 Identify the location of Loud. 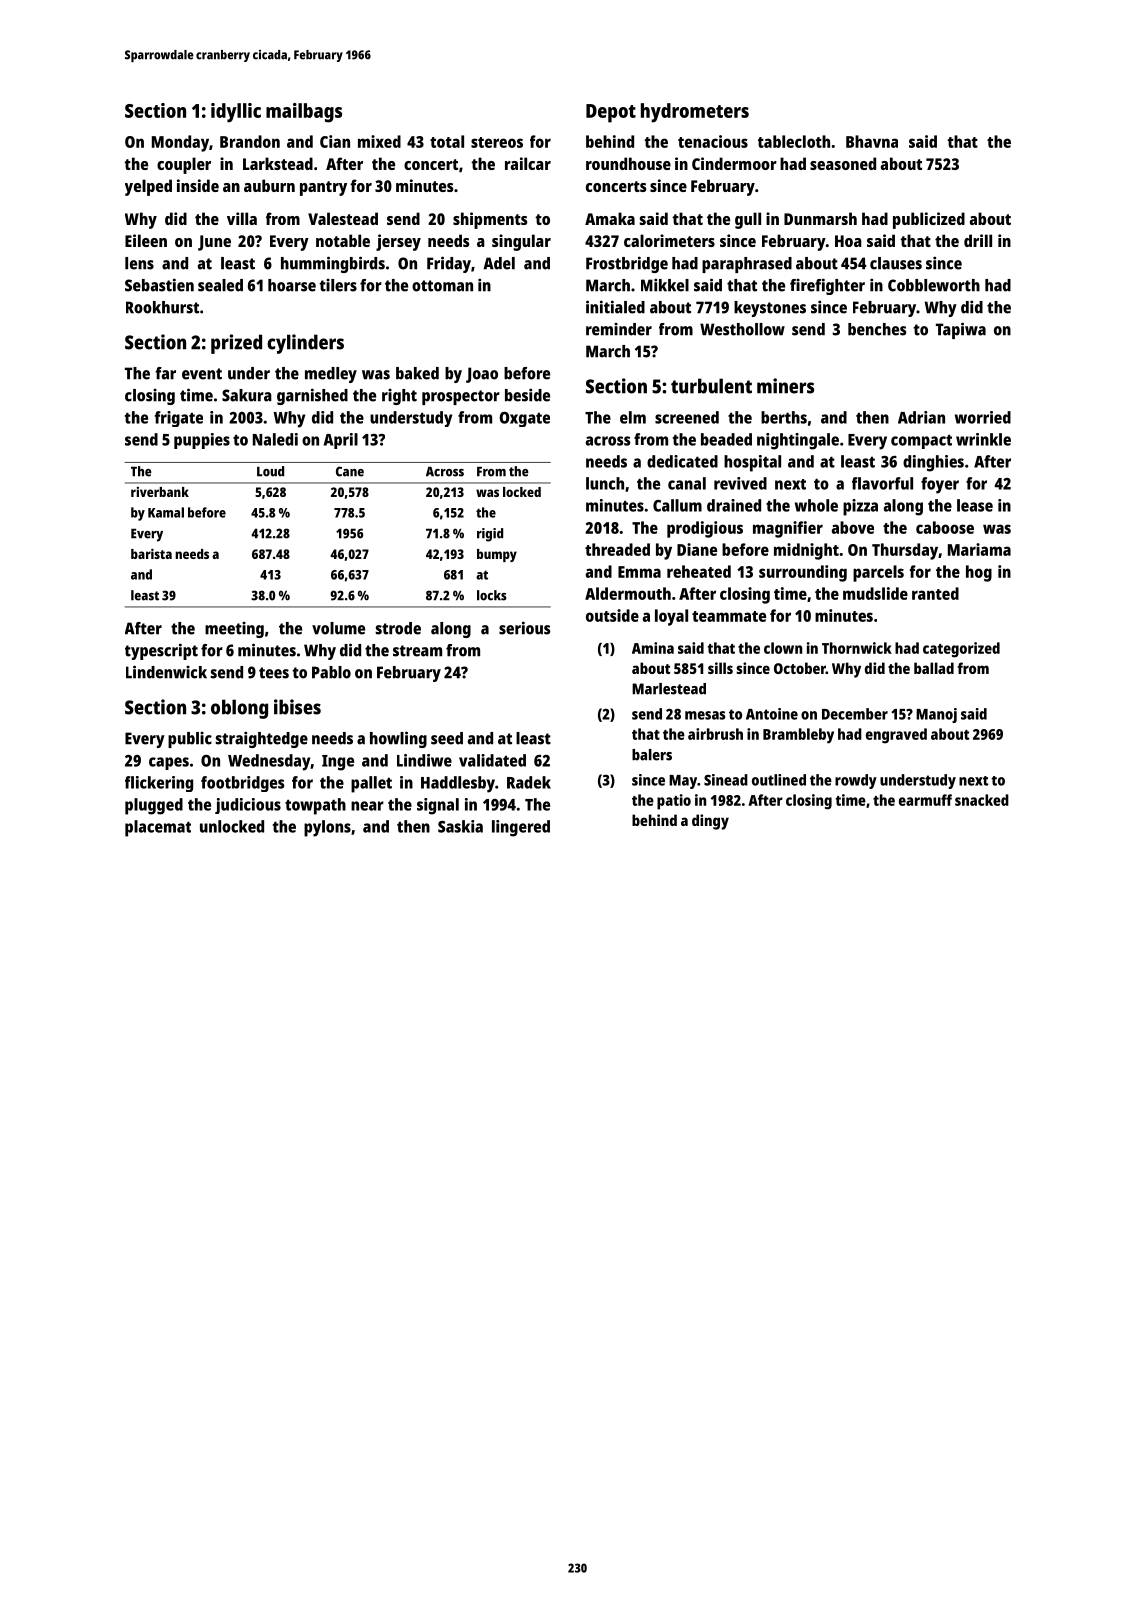
(270, 471).
